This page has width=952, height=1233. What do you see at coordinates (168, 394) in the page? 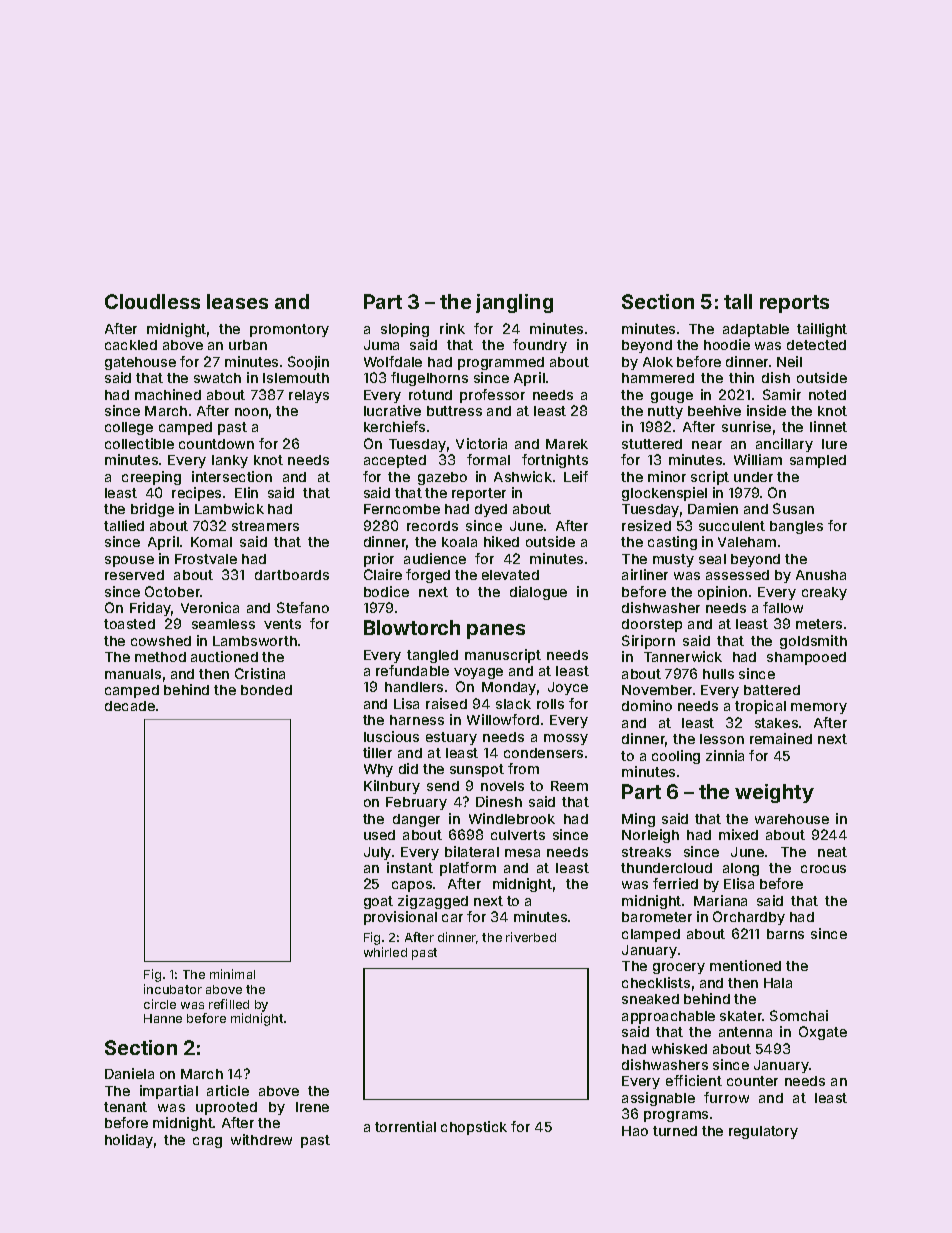
I see `machined` at bounding box center [168, 394].
